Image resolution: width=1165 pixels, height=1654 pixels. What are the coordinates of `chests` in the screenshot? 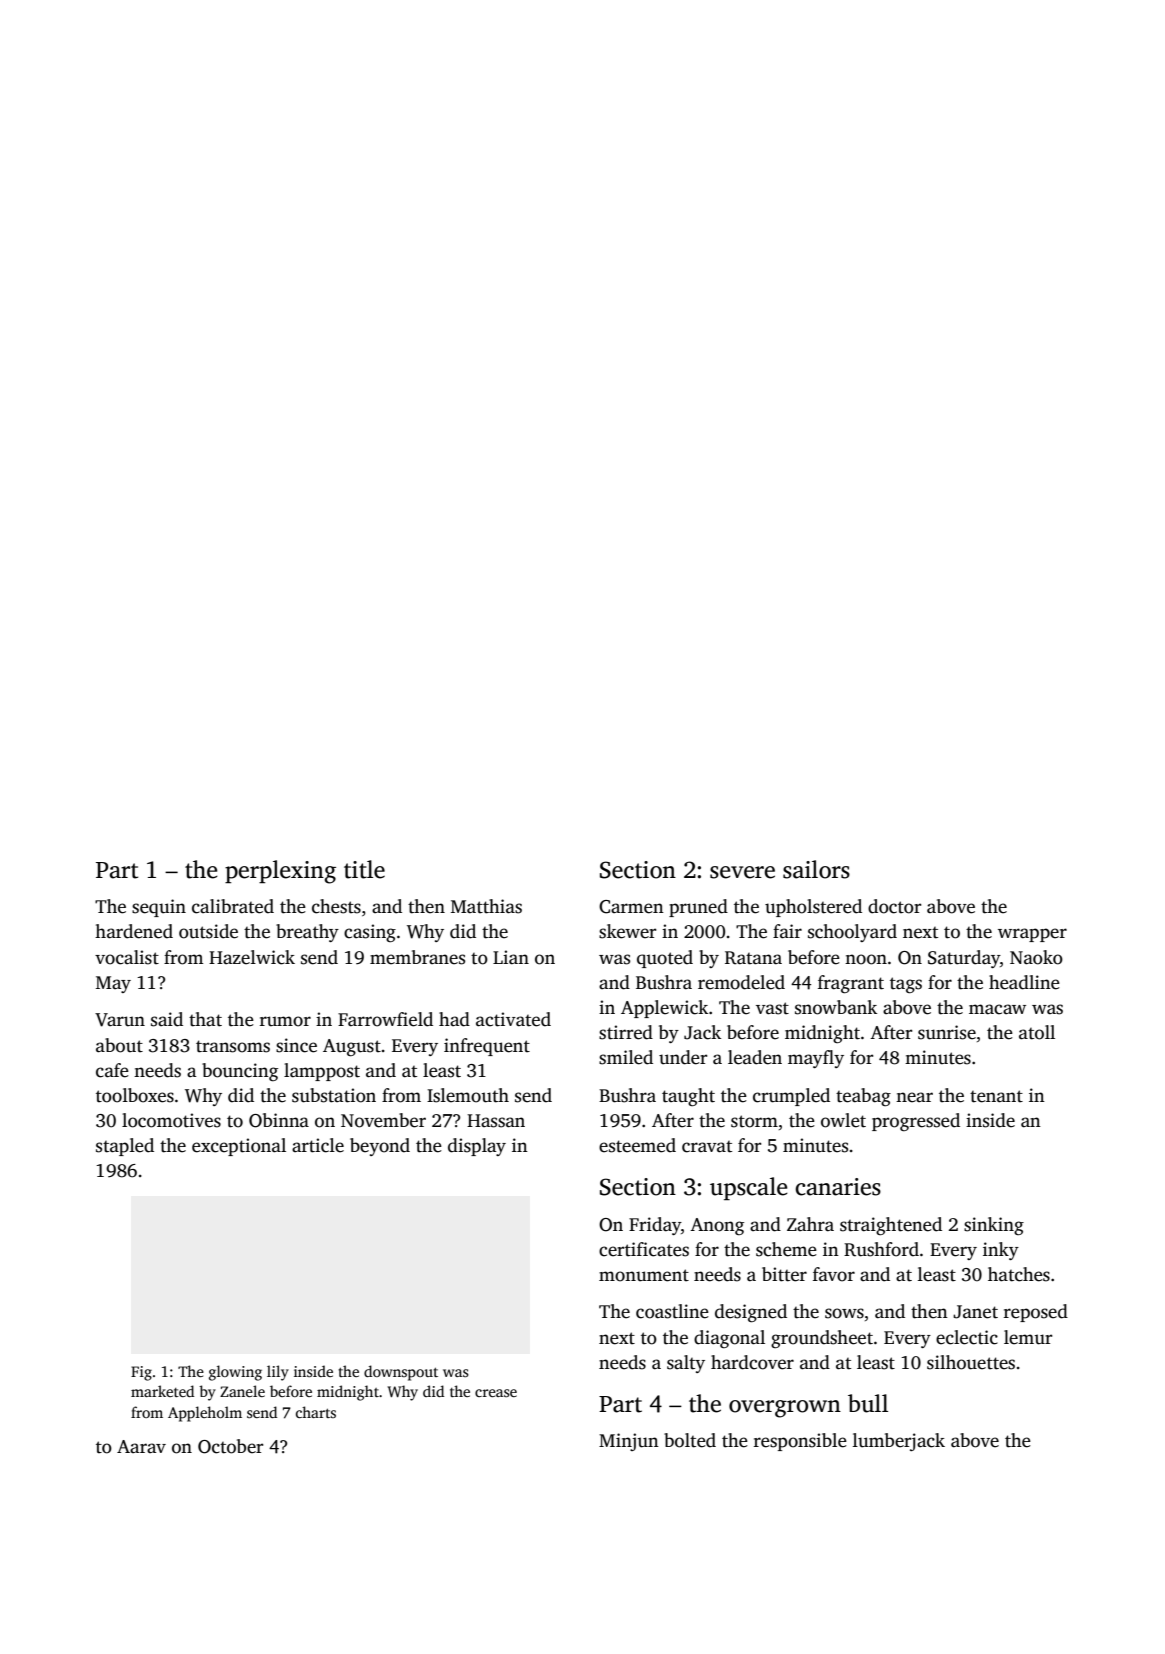 It's located at (336, 906).
